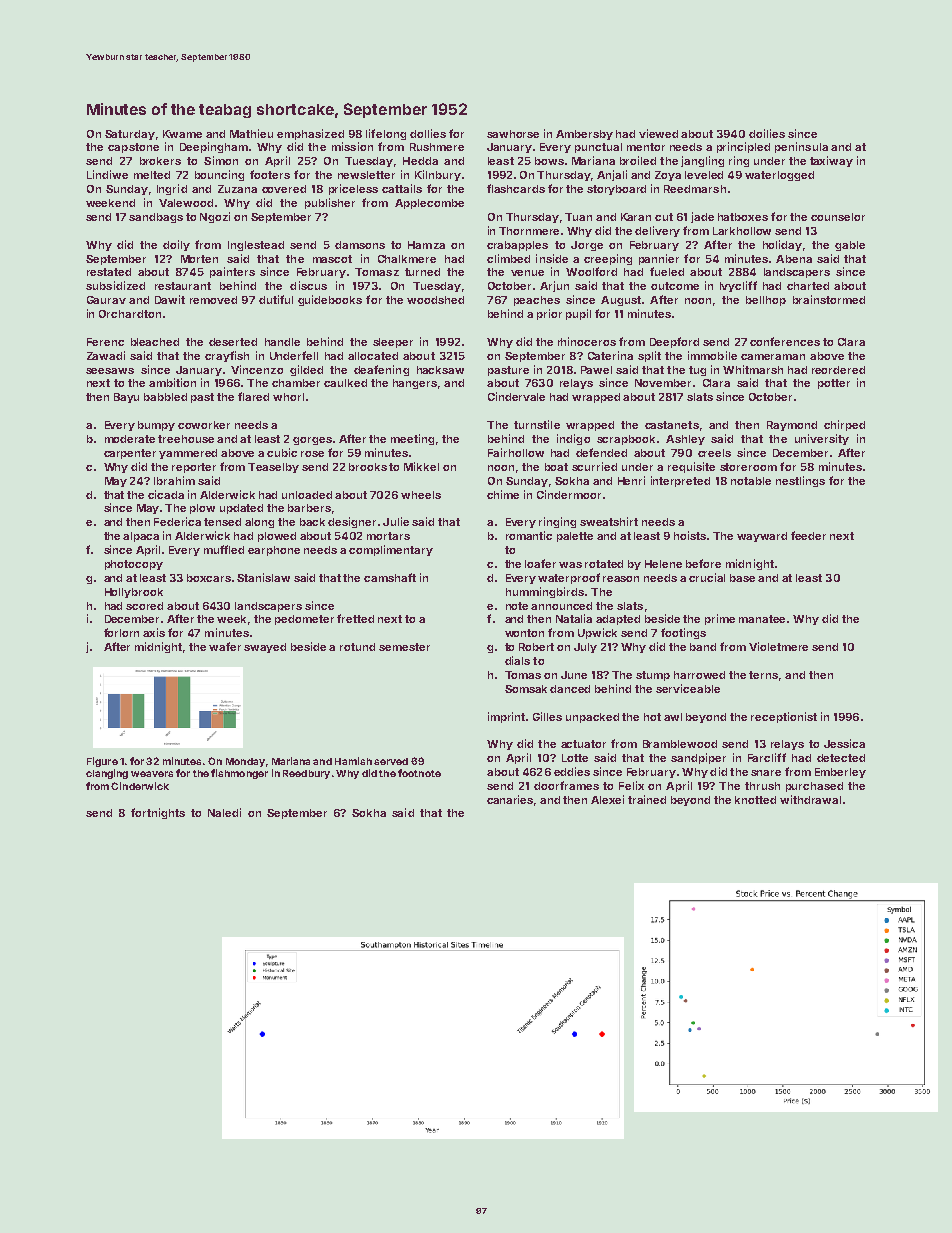 This document has height=1233, width=952. What do you see at coordinates (188, 454) in the document?
I see `yammered` at bounding box center [188, 454].
